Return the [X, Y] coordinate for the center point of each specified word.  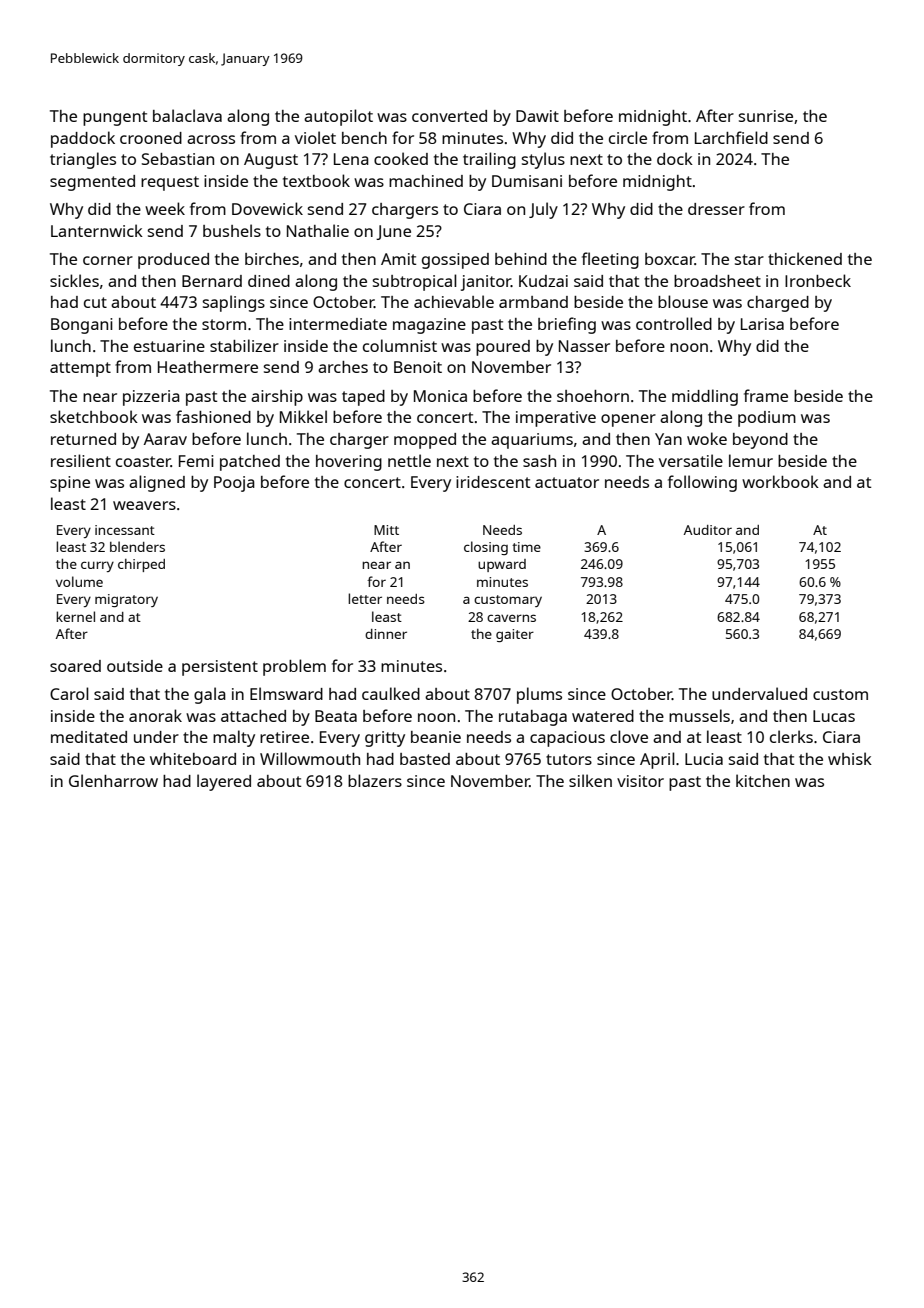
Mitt [386, 530]
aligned [157, 483]
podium [767, 419]
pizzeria [151, 398]
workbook [780, 481]
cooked [401, 158]
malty [234, 738]
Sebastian [178, 159]
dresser [716, 209]
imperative [556, 419]
